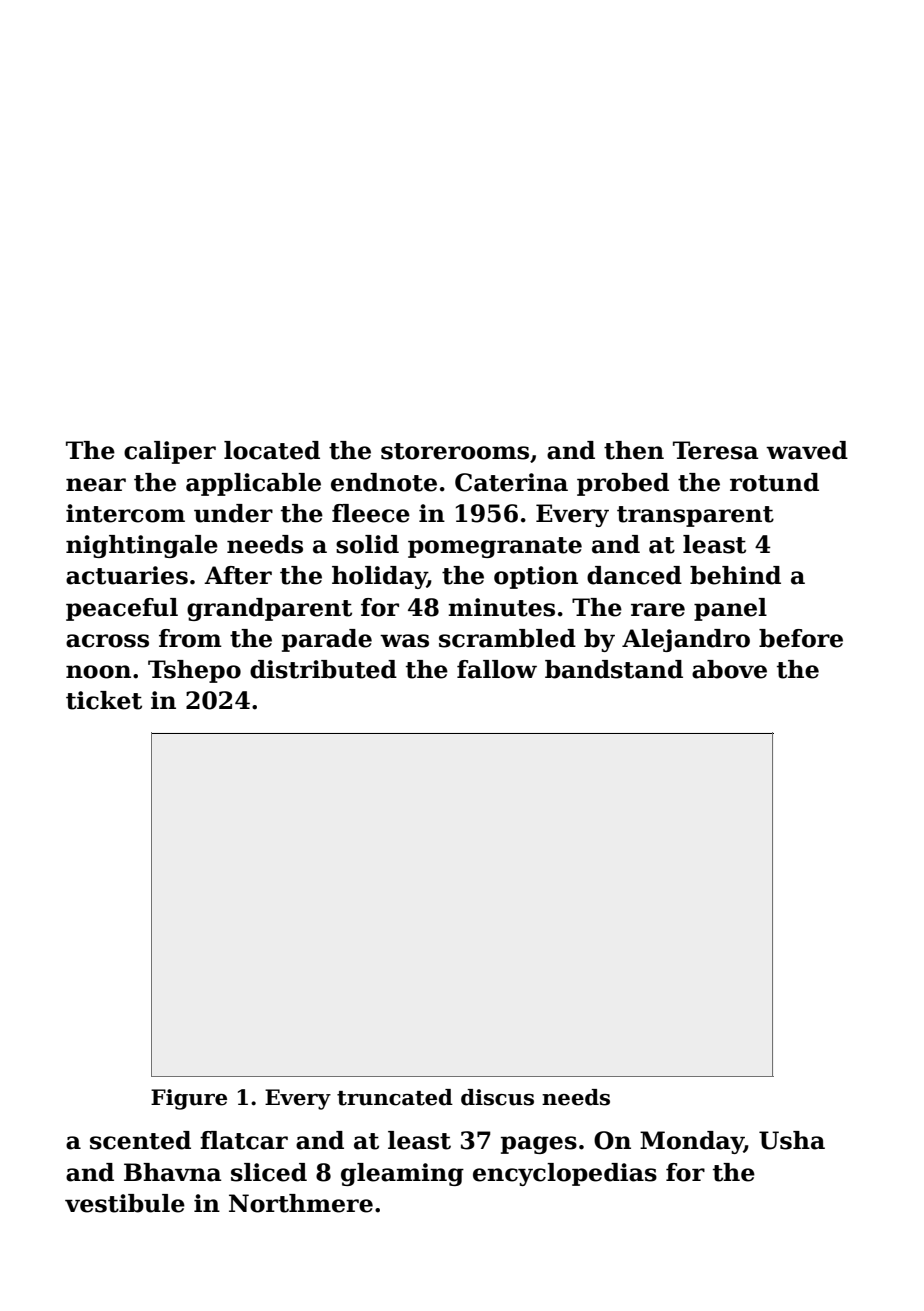 The width and height of the page is (924, 1311). What do you see at coordinates (792, 1140) in the page?
I see `Usha` at bounding box center [792, 1140].
